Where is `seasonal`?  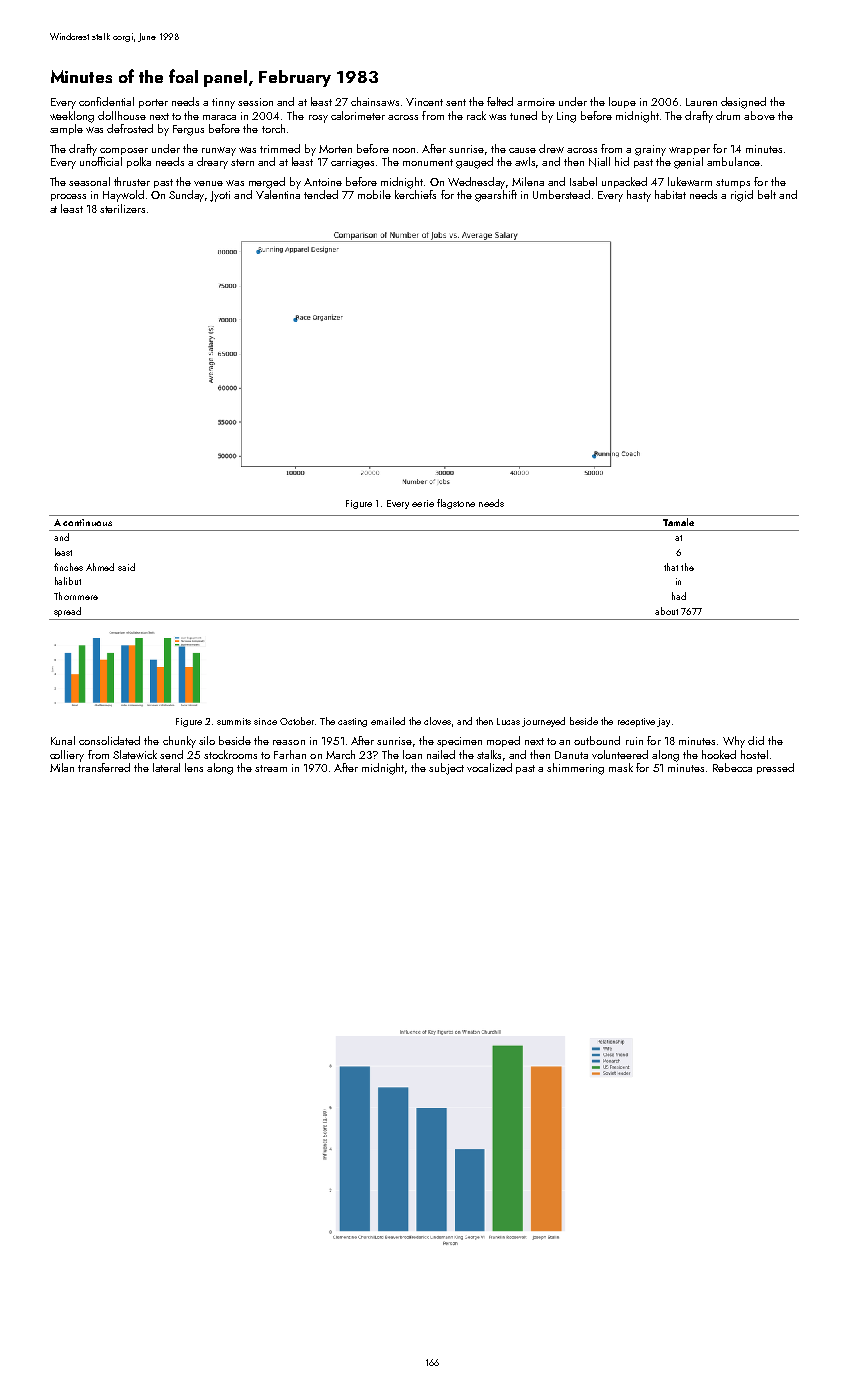
seasonal is located at coordinates (89, 181).
